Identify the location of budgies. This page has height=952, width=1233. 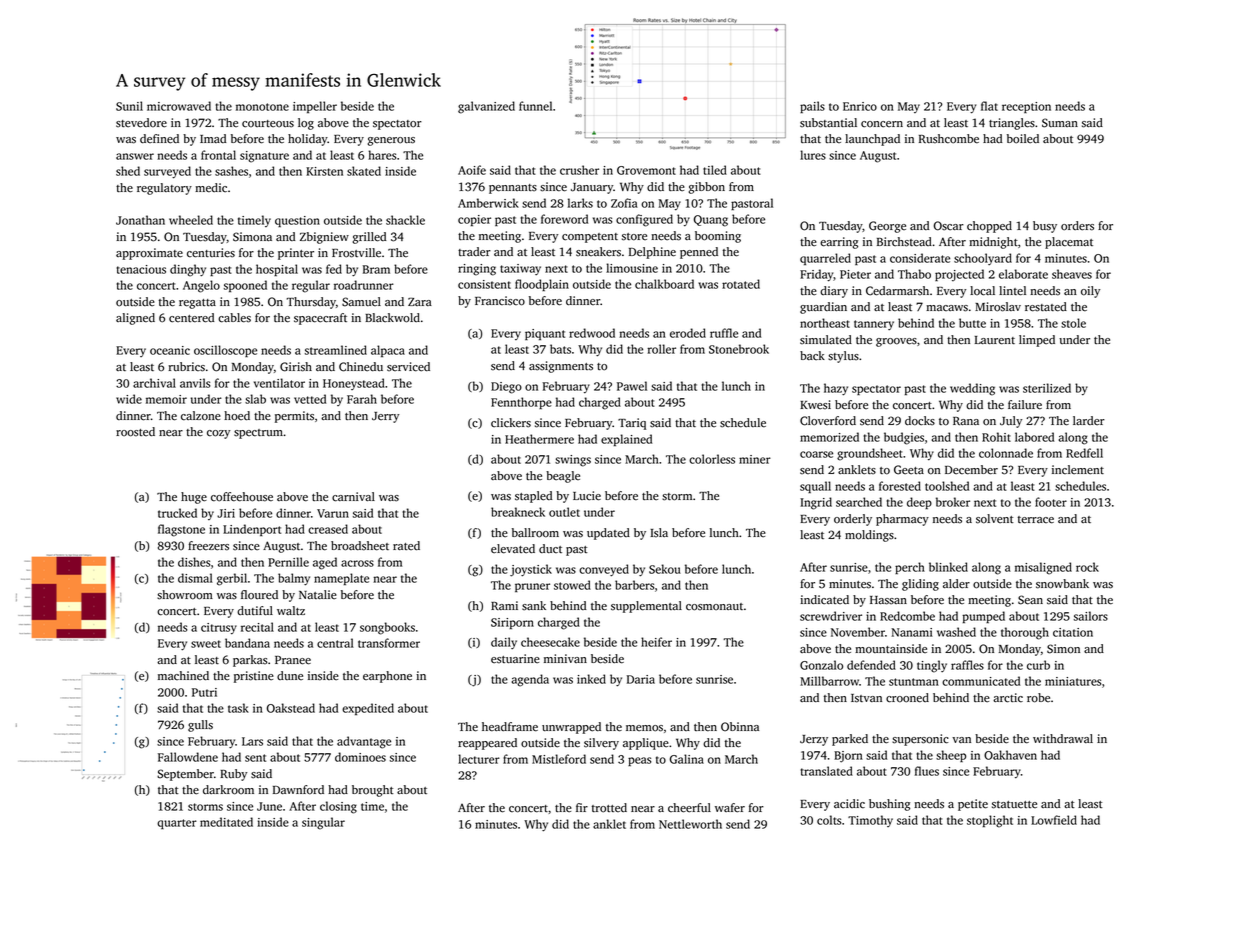
(904, 438).
